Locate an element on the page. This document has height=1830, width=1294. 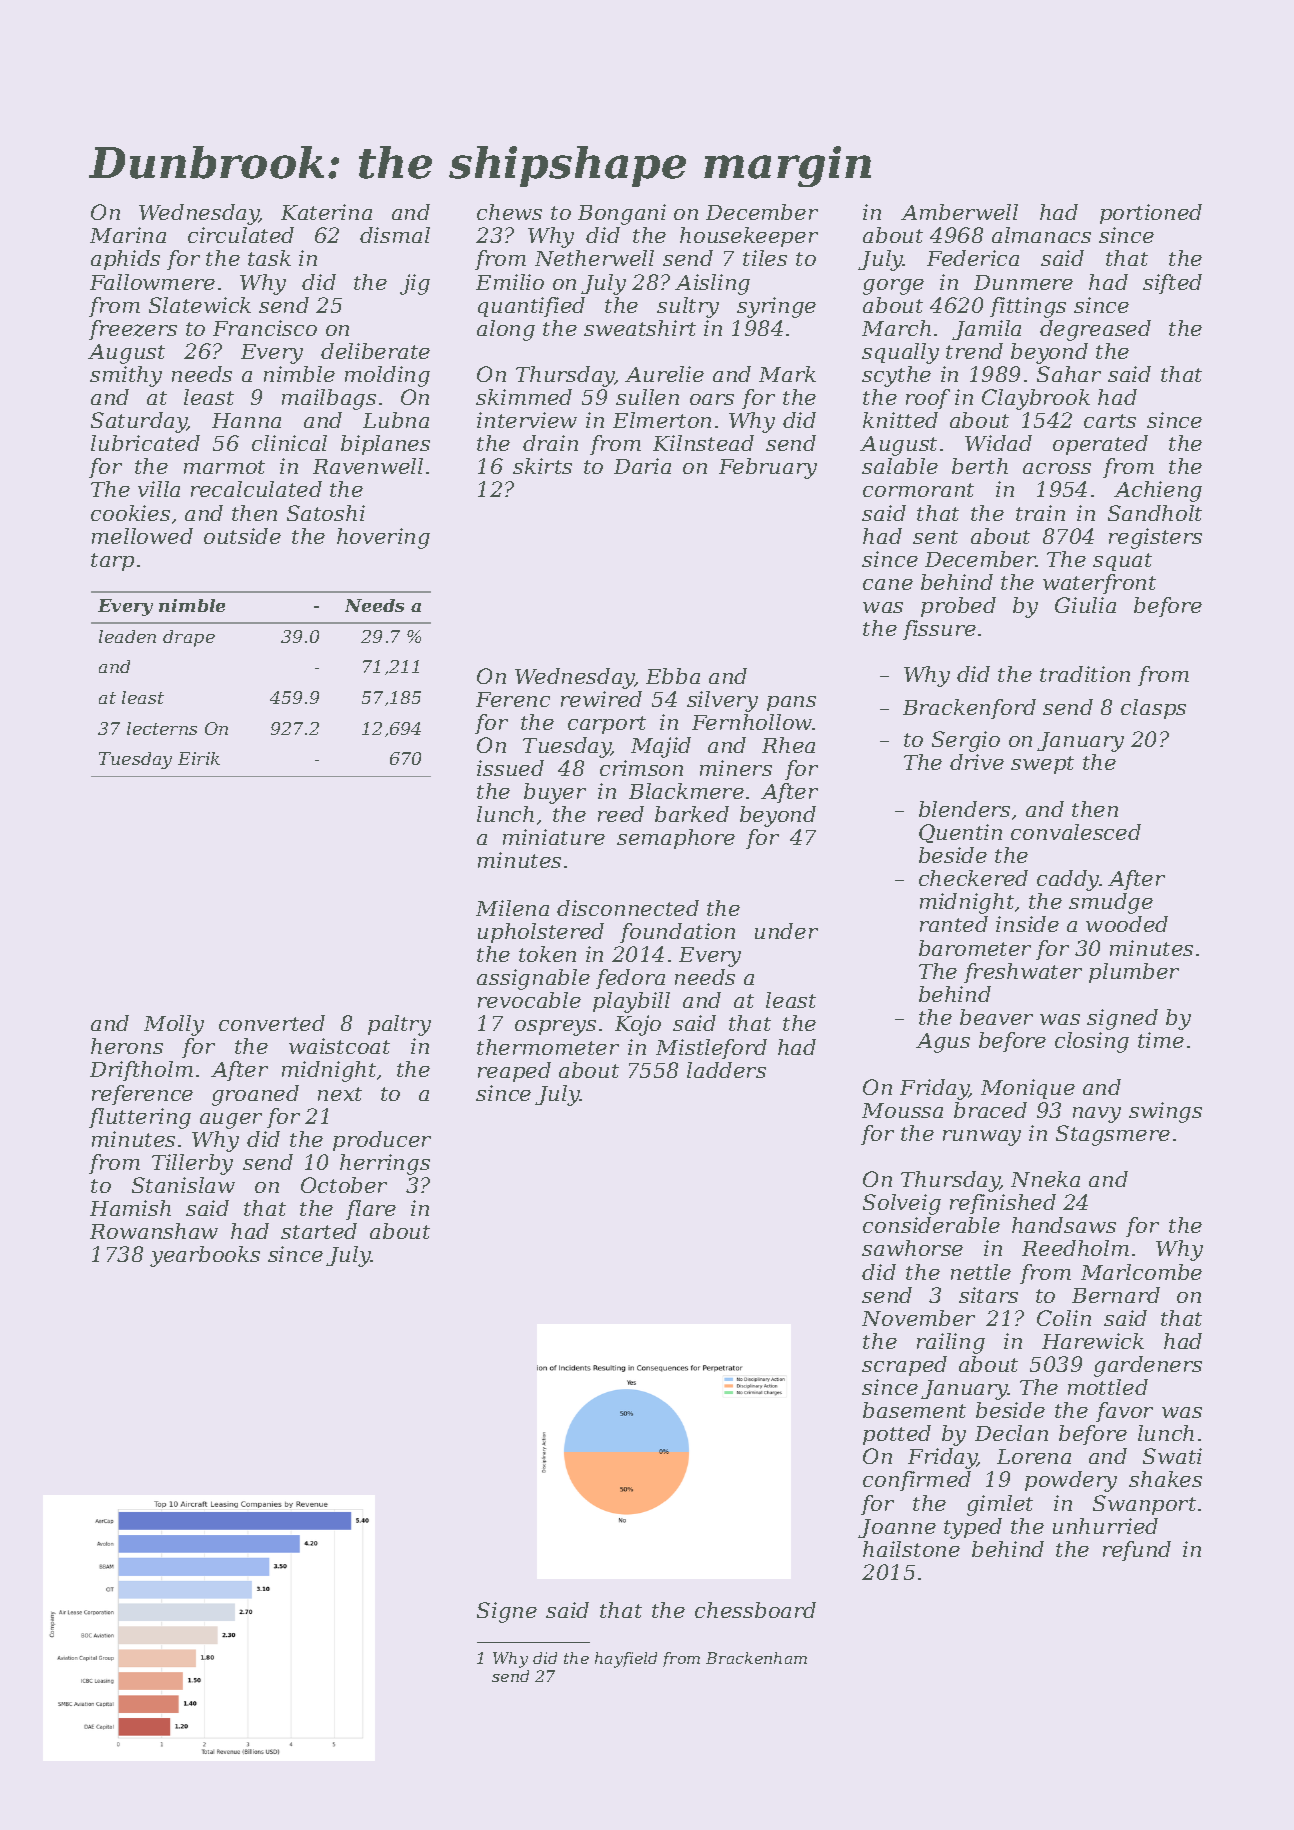
revocable is located at coordinates (529, 1000).
